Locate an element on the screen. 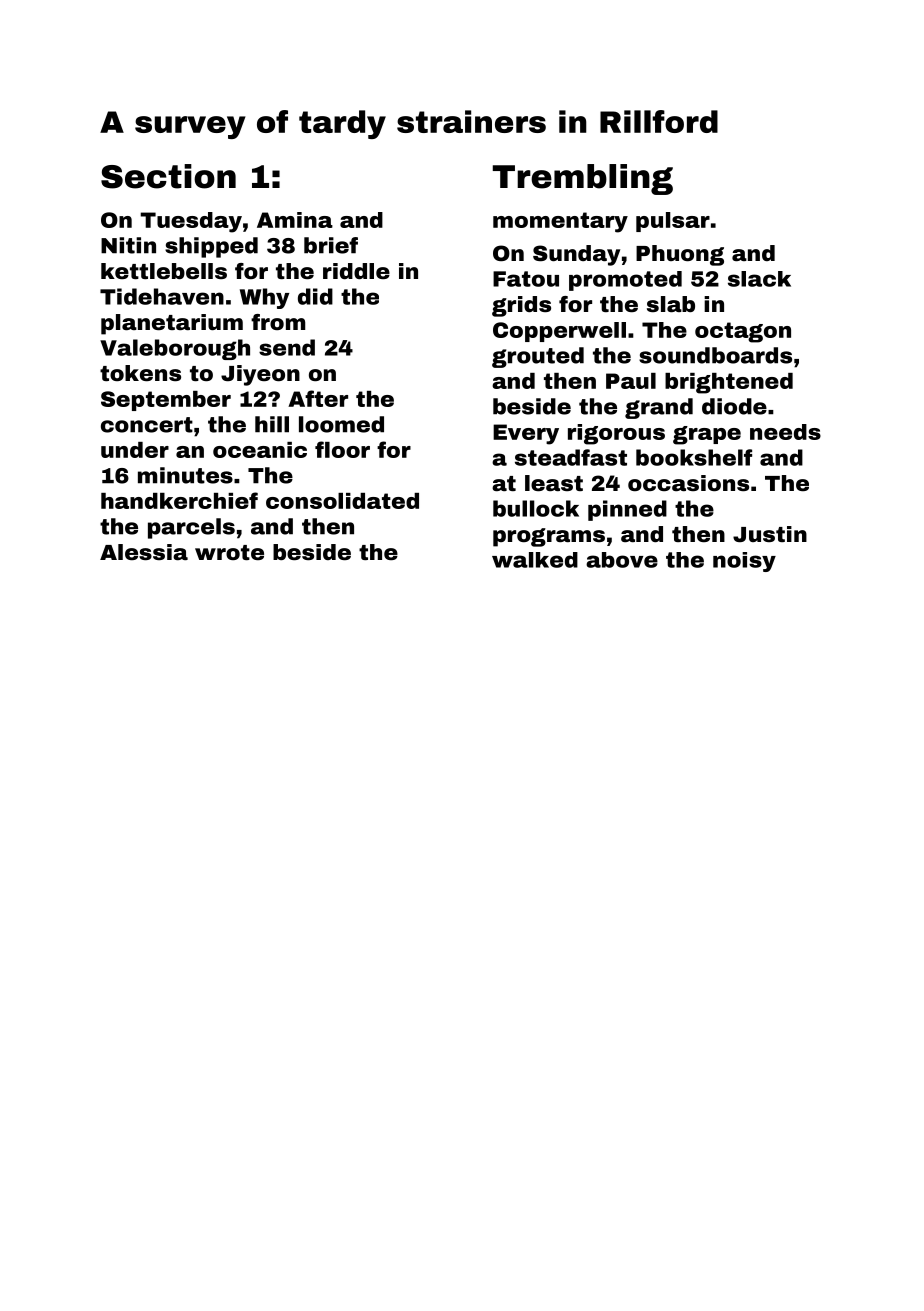  consolidated is located at coordinates (342, 501).
